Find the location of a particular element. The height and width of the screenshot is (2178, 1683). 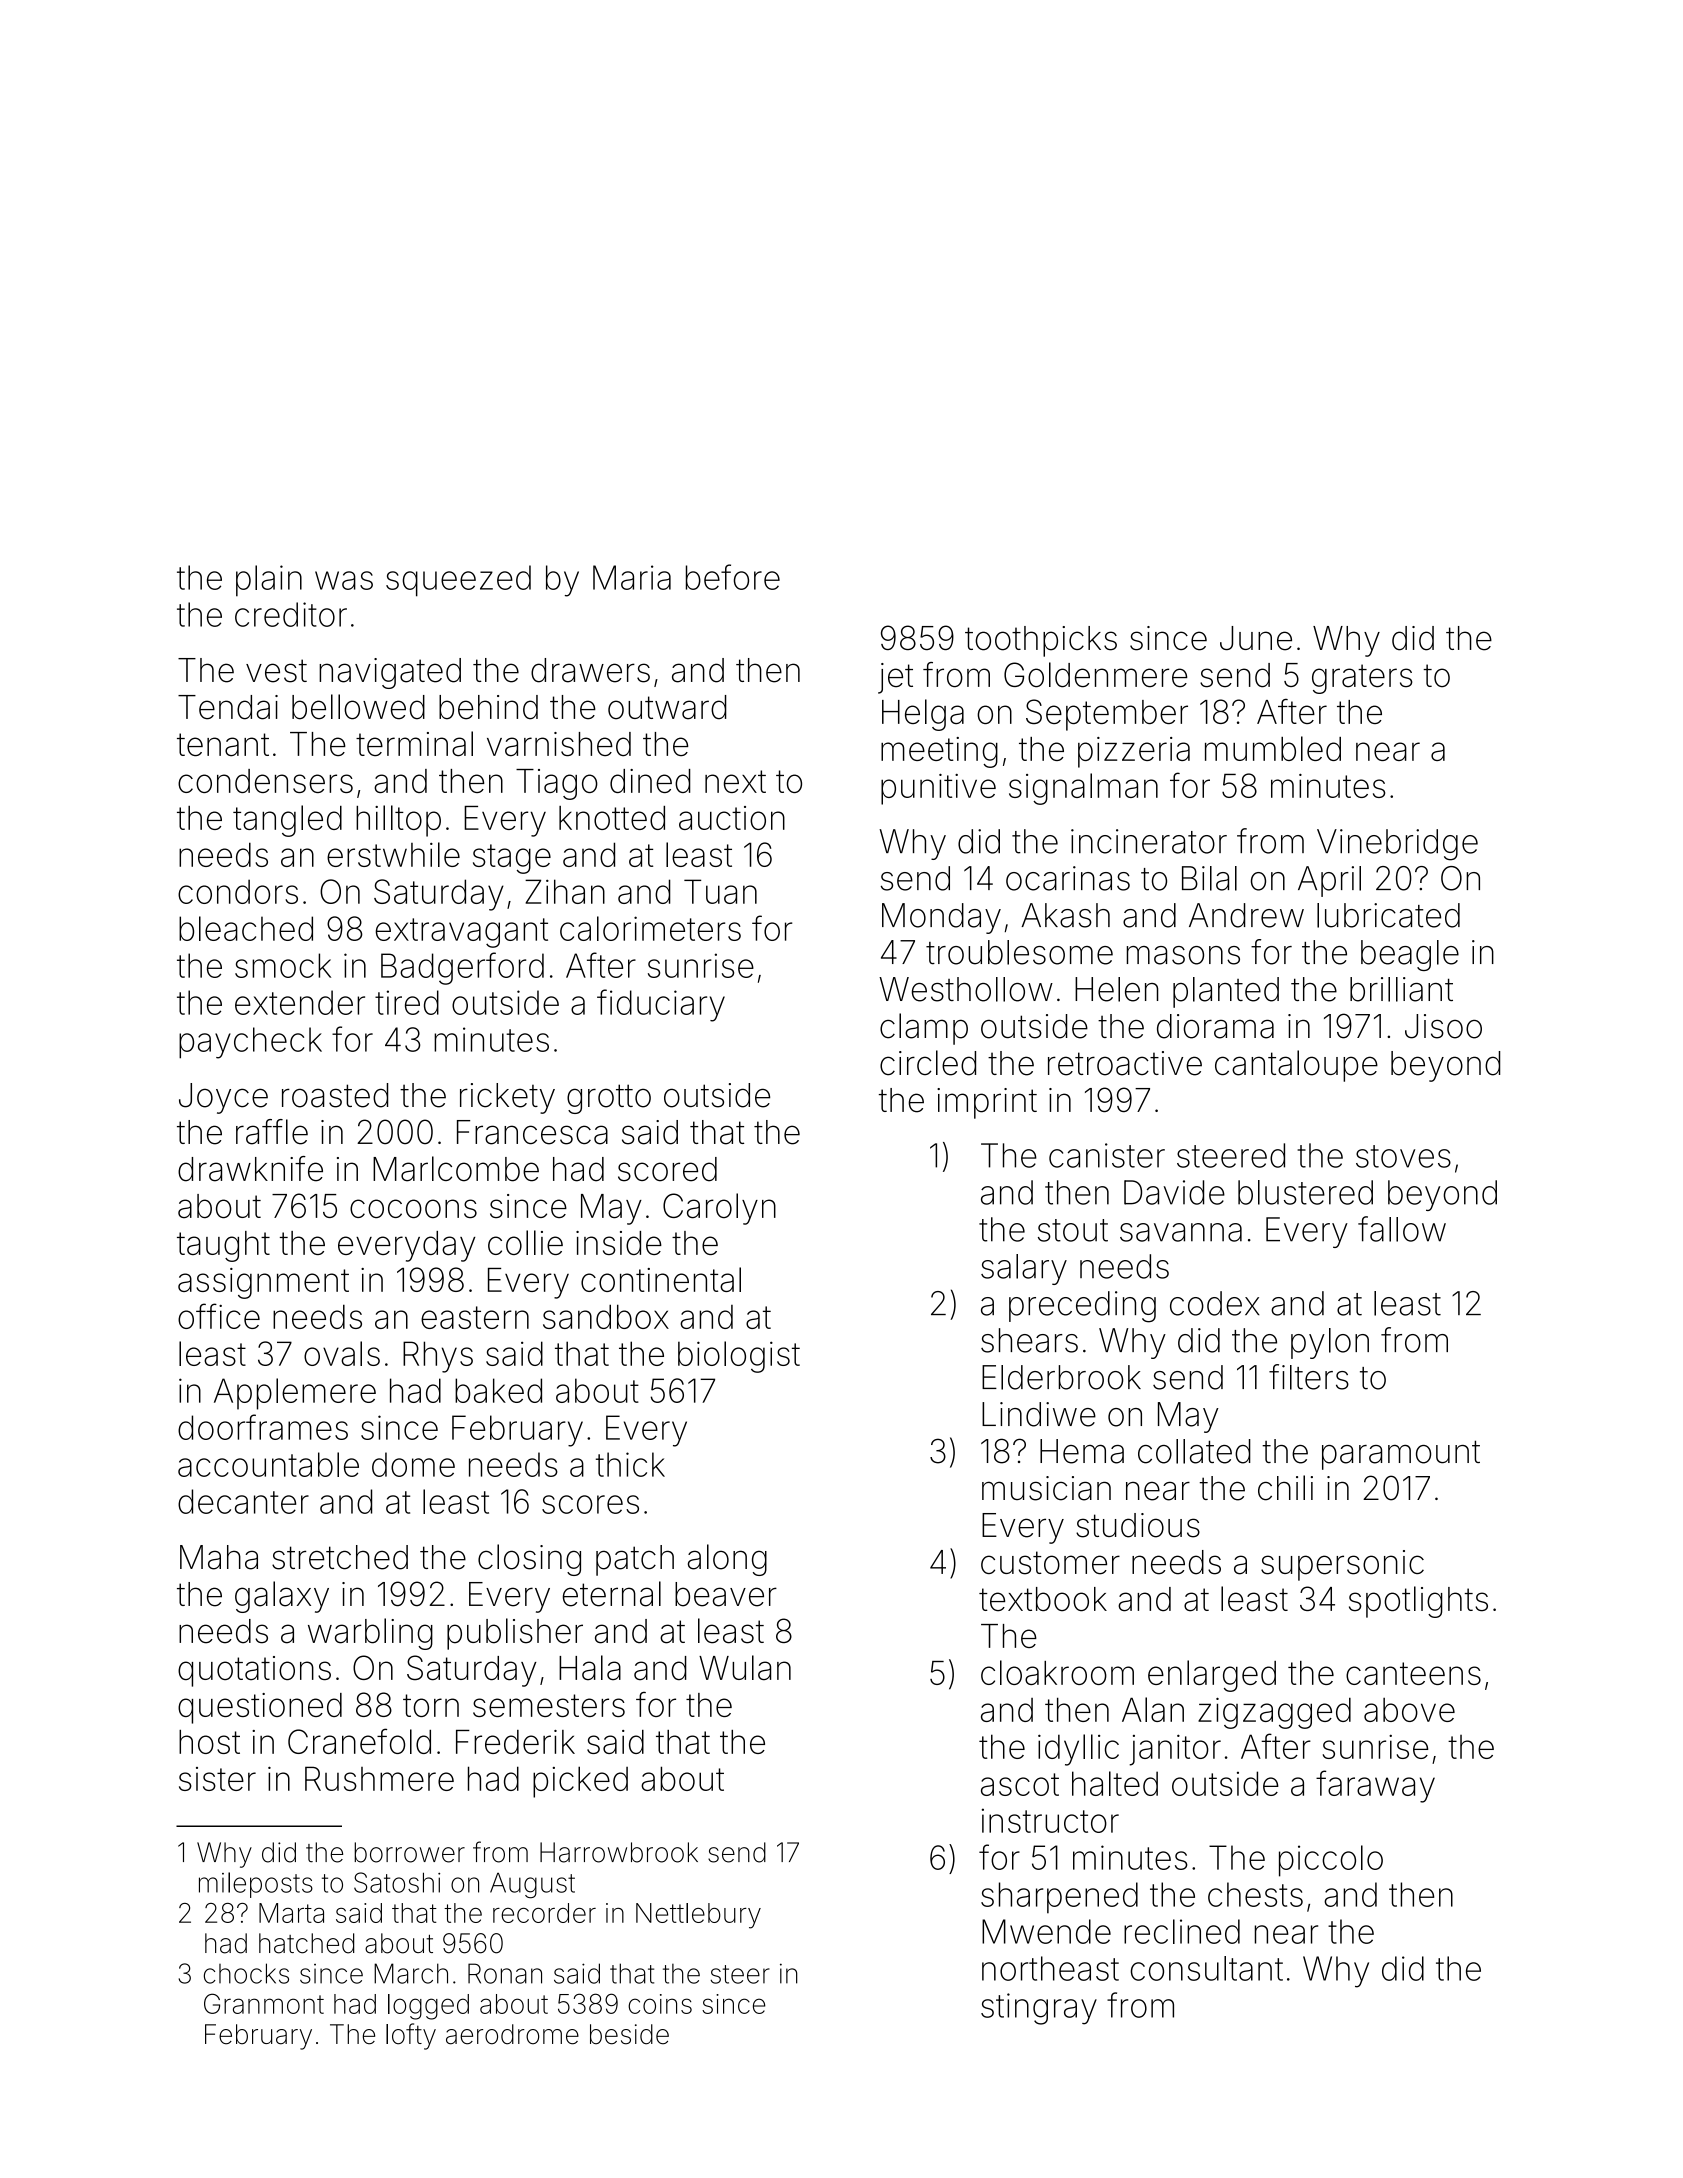

consultant is located at coordinates (1207, 1968).
